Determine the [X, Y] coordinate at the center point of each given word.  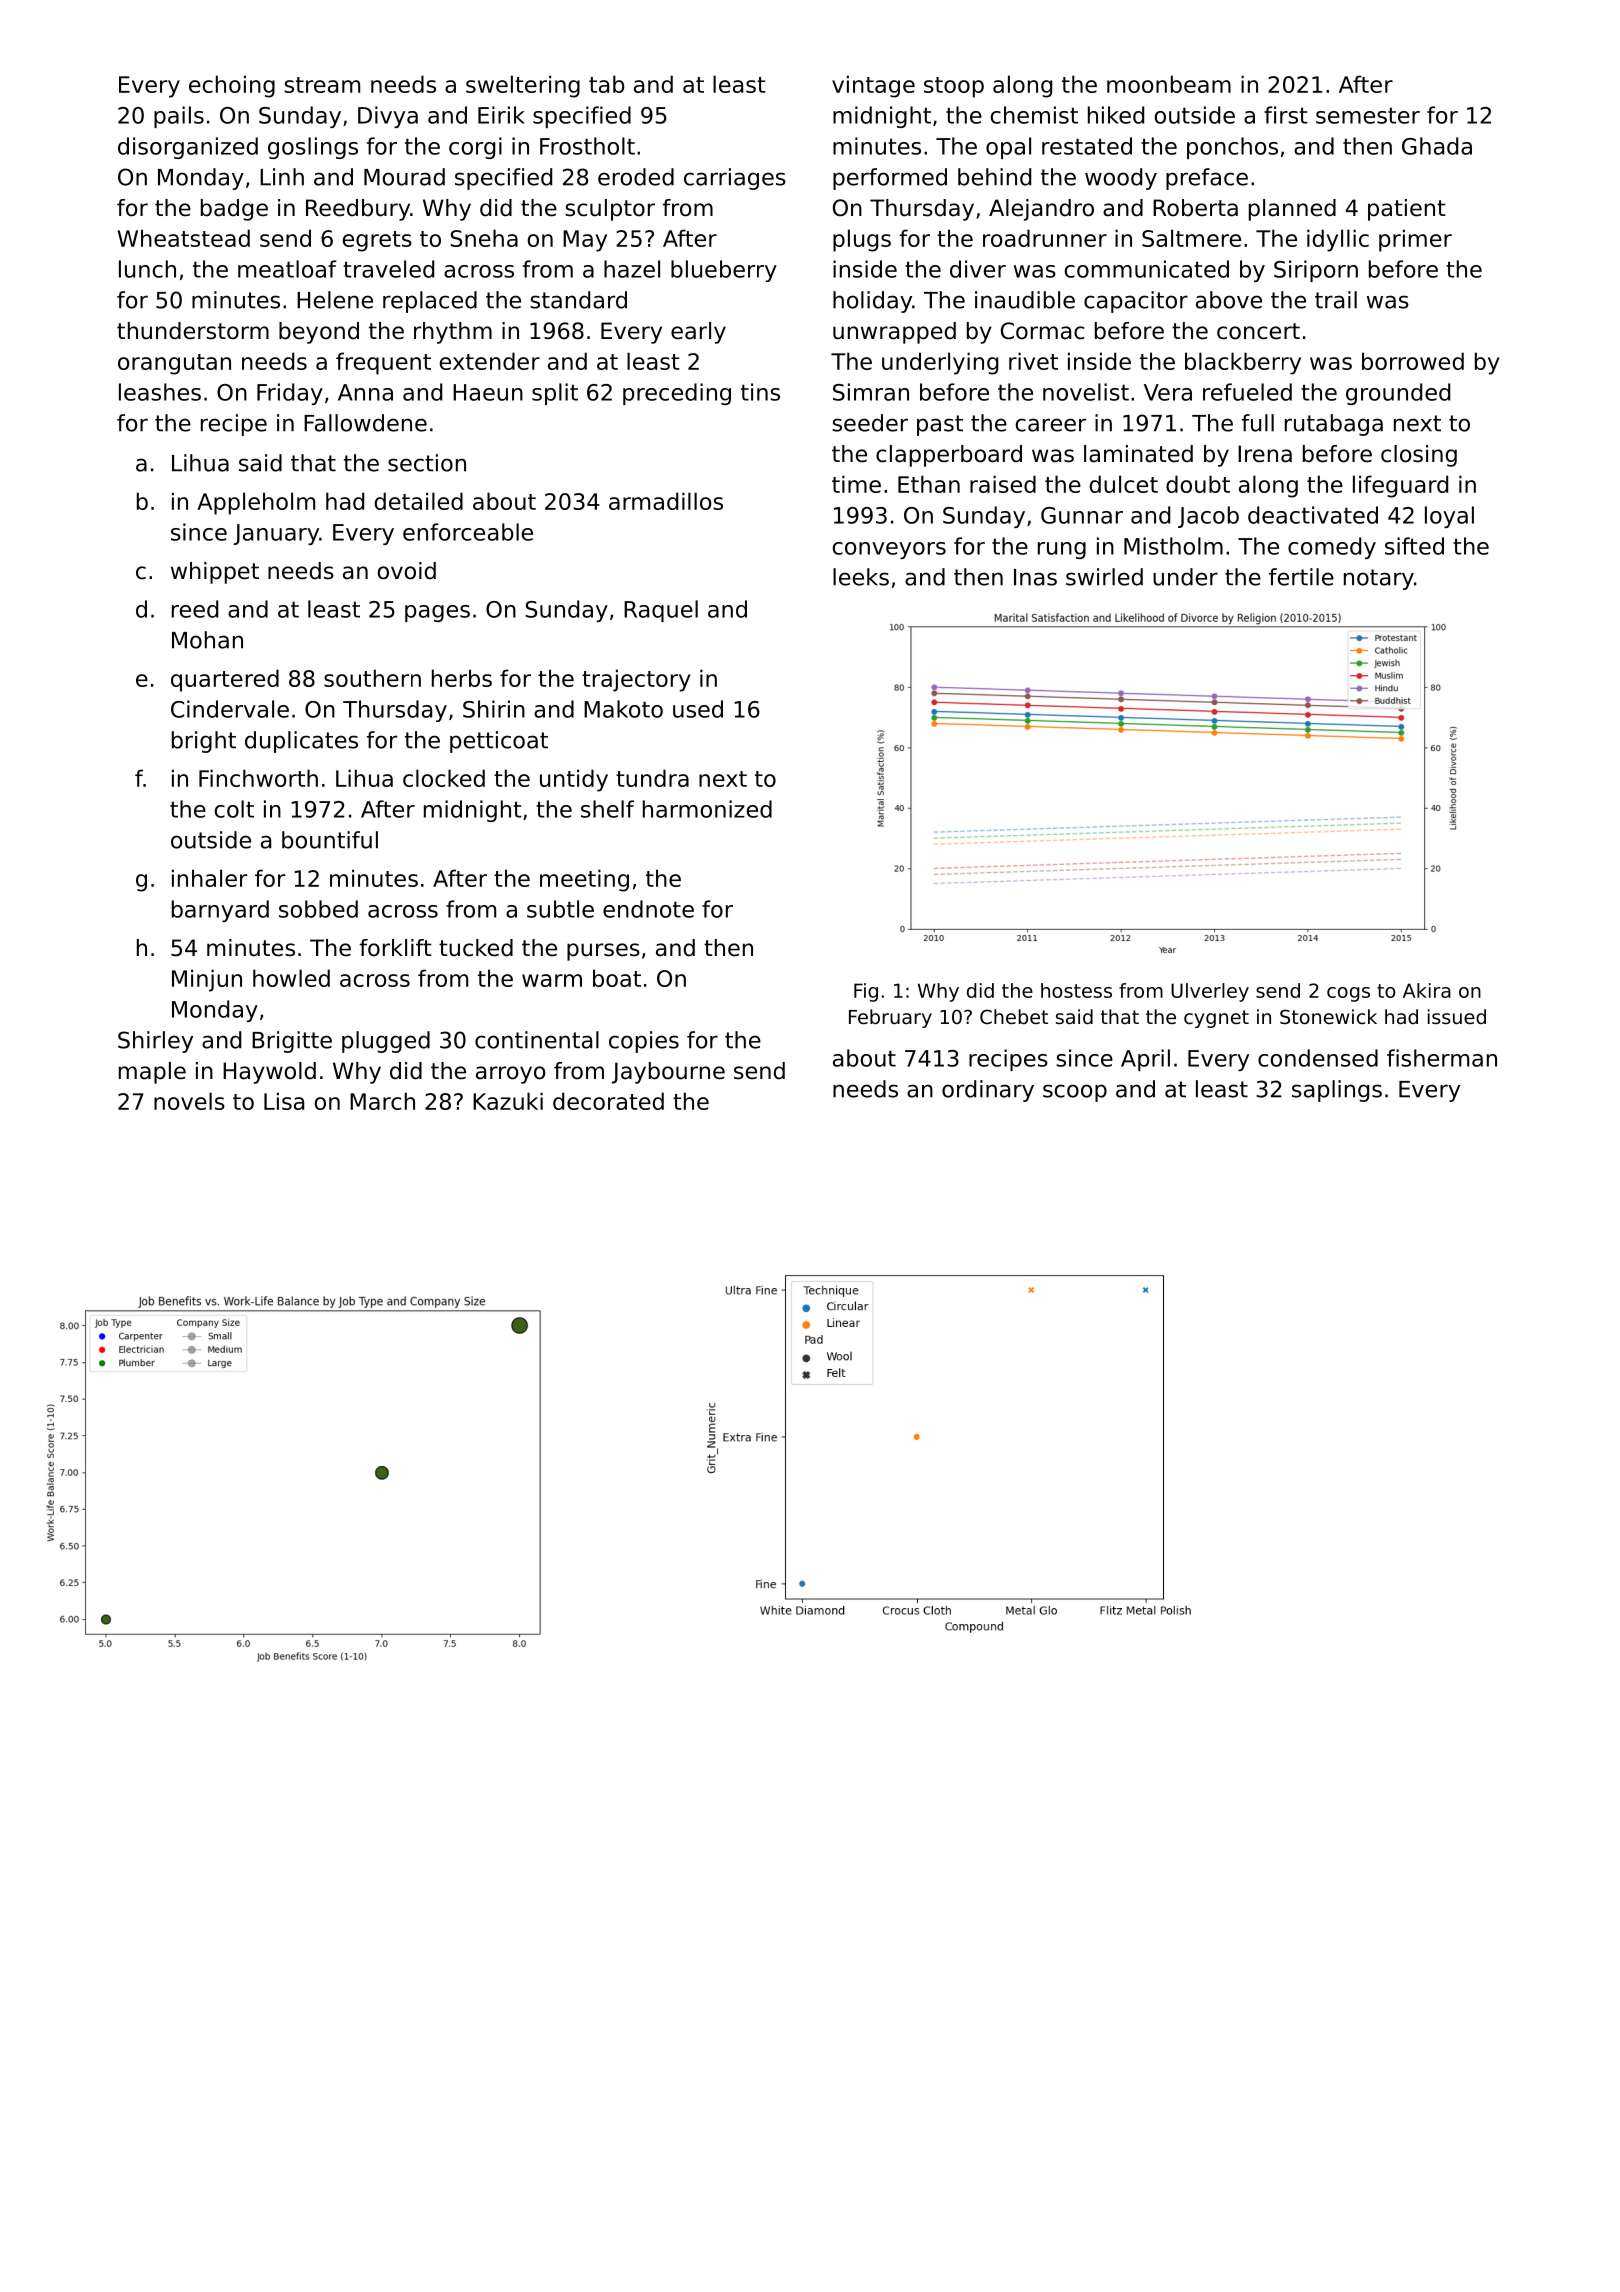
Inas [1035, 577]
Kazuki [508, 1101]
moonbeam [1169, 84]
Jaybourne [668, 1073]
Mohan [207, 640]
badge [234, 210]
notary [1379, 579]
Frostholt [587, 146]
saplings [1337, 1091]
